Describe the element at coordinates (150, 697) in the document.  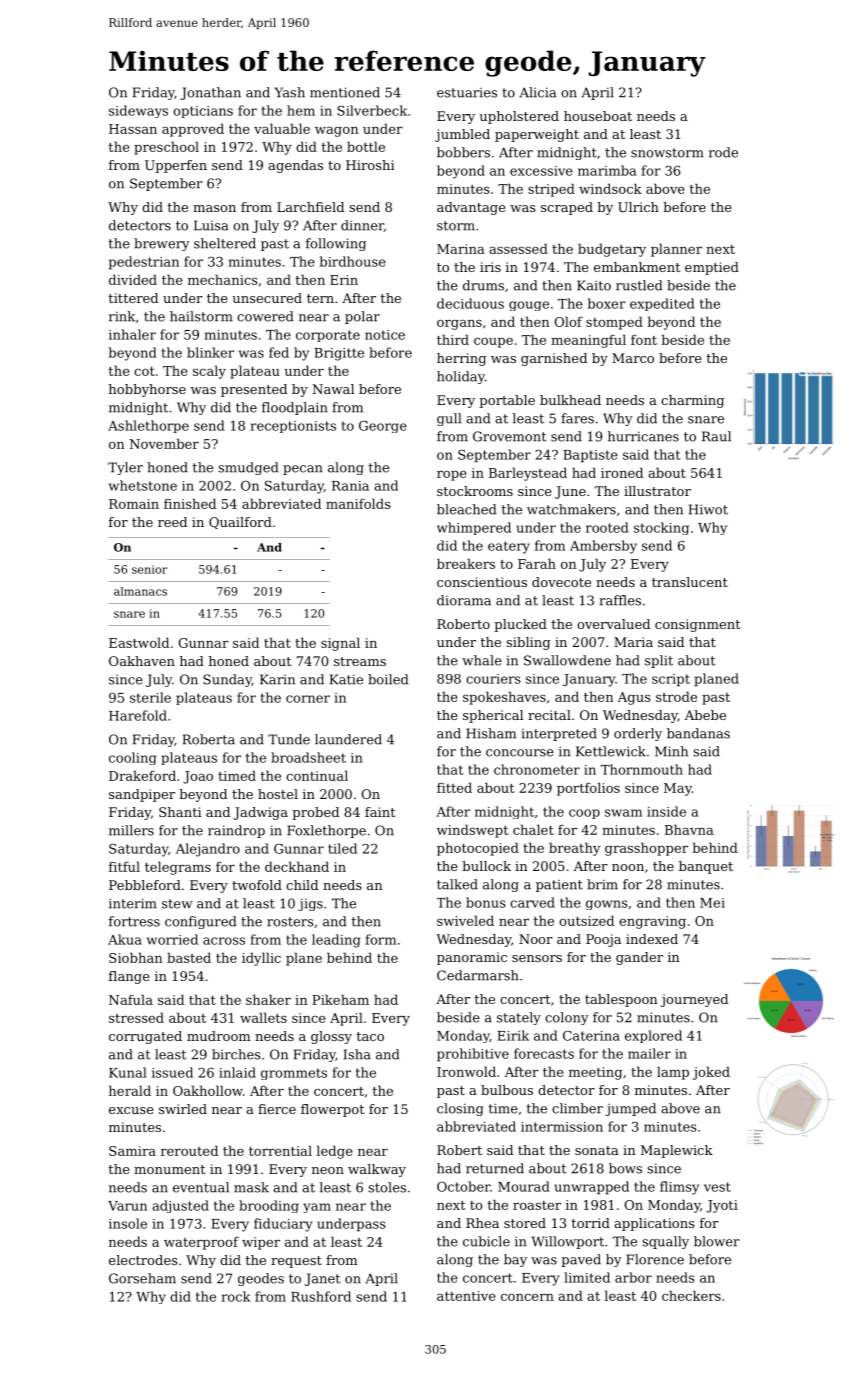
I see `sterile` at that location.
